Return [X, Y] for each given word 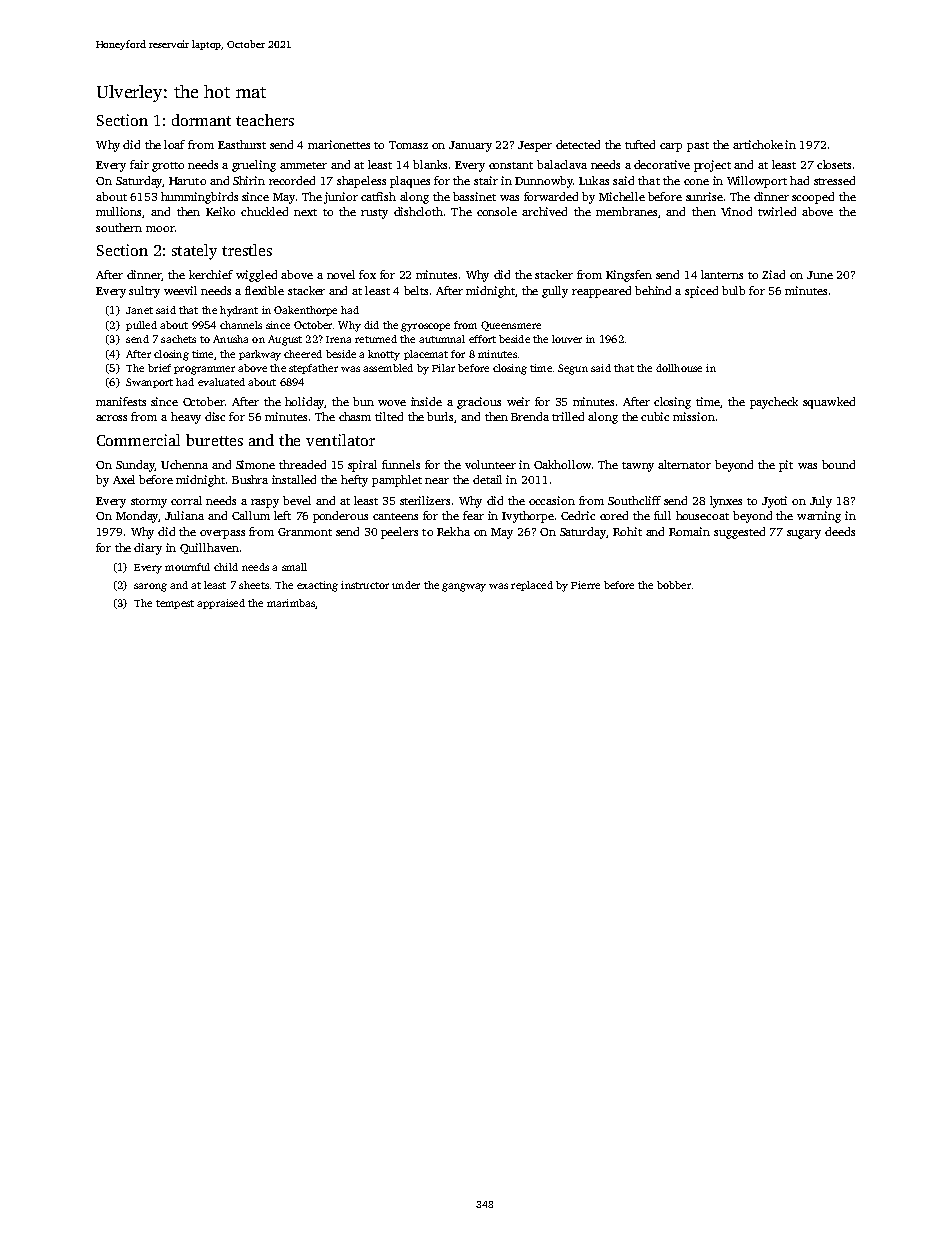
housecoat [702, 515]
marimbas [291, 603]
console [497, 211]
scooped [813, 198]
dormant [201, 120]
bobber [674, 585]
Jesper [535, 146]
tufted [640, 144]
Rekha [453, 531]
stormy [149, 503]
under [406, 585]
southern [119, 227]
